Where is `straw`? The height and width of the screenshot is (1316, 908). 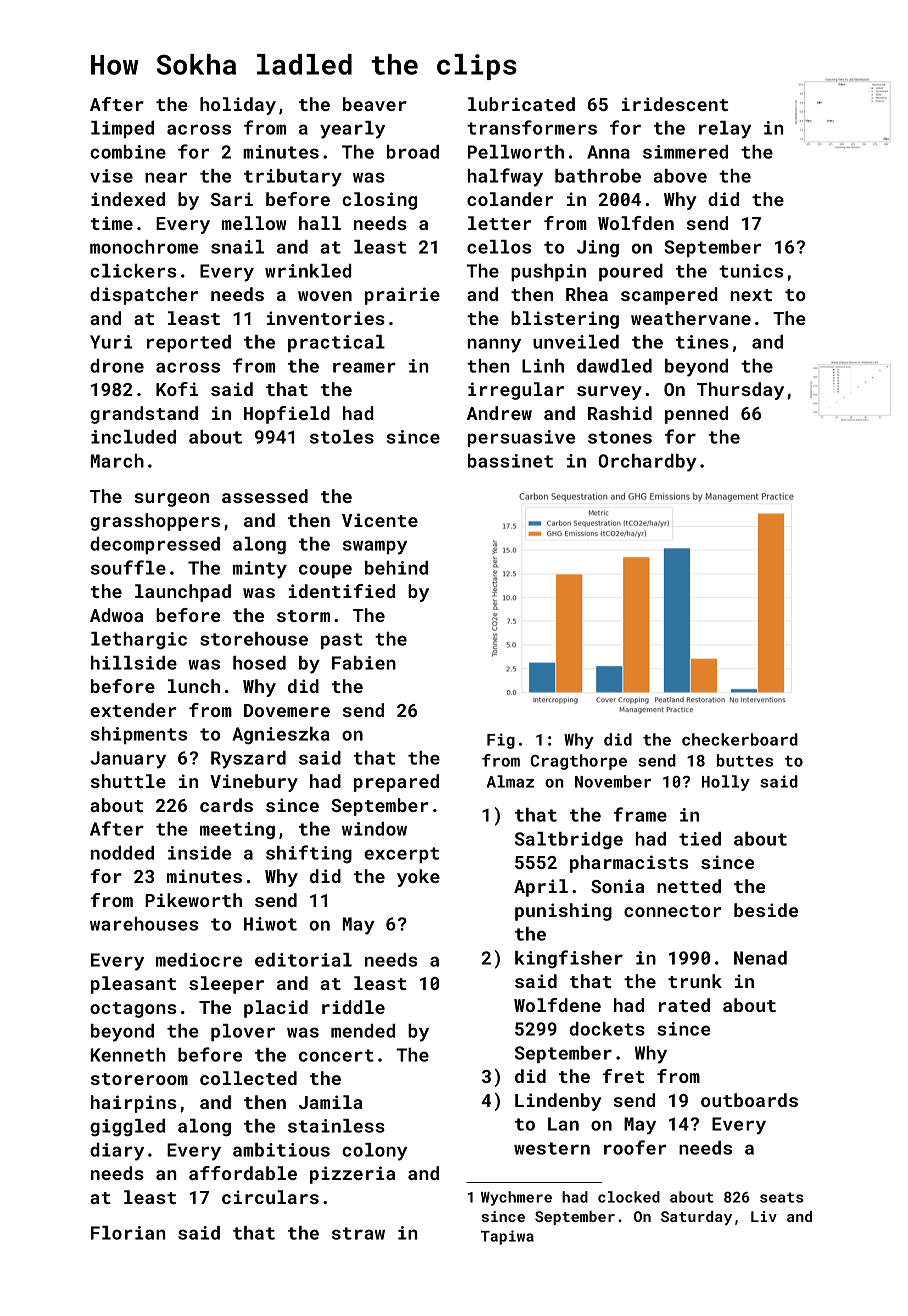
straw is located at coordinates (358, 1233).
